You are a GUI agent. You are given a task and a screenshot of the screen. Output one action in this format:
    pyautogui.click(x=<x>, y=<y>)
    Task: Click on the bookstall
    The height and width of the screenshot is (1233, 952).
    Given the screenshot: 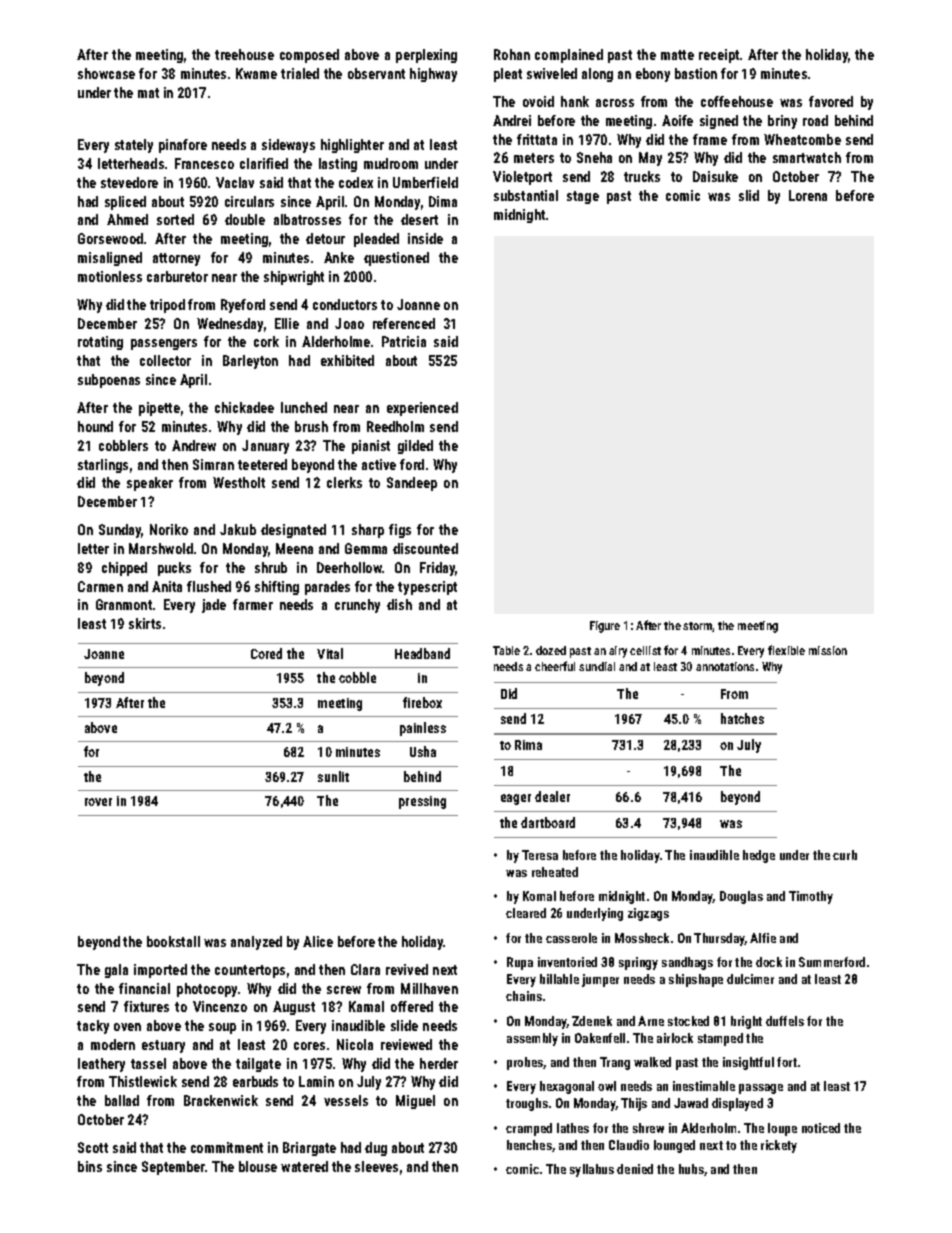 What is the action you would take?
    pyautogui.click(x=173, y=941)
